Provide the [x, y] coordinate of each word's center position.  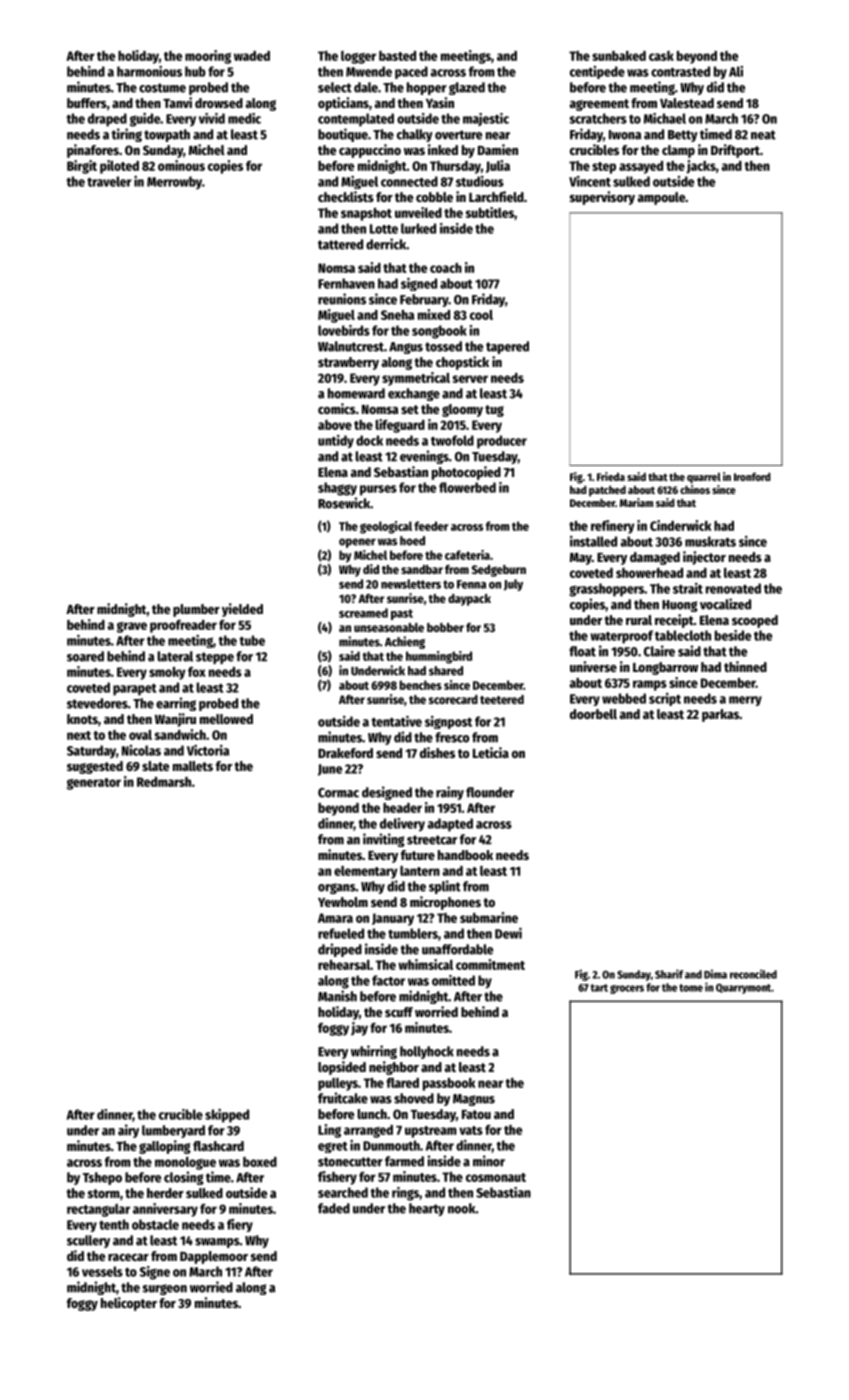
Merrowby [174, 183]
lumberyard [173, 1131]
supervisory [602, 198]
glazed [467, 88]
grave [132, 627]
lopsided [342, 1068]
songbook [439, 332]
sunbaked [619, 56]
